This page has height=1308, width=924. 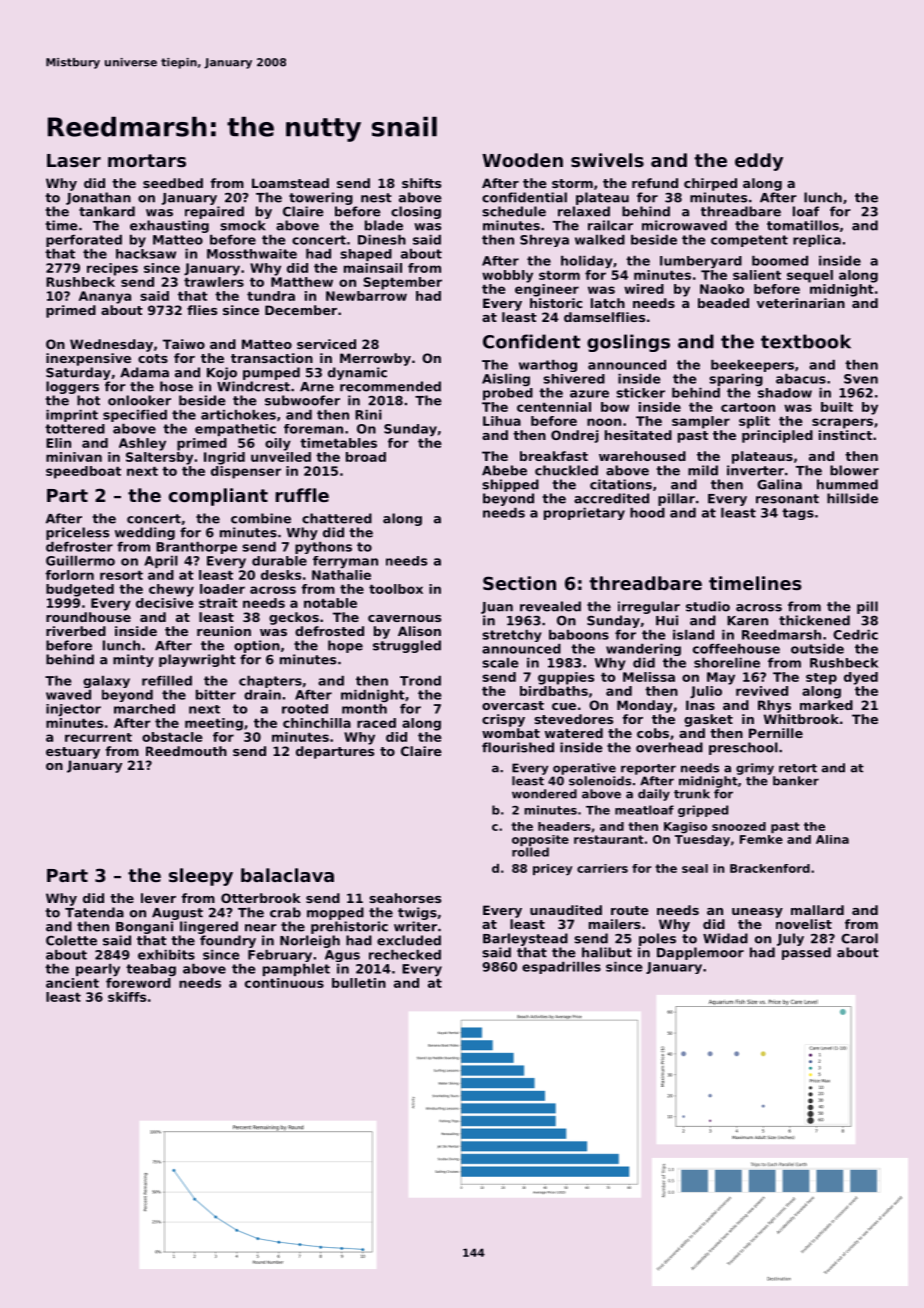 What do you see at coordinates (169, 226) in the page?
I see `exhausting` at bounding box center [169, 226].
